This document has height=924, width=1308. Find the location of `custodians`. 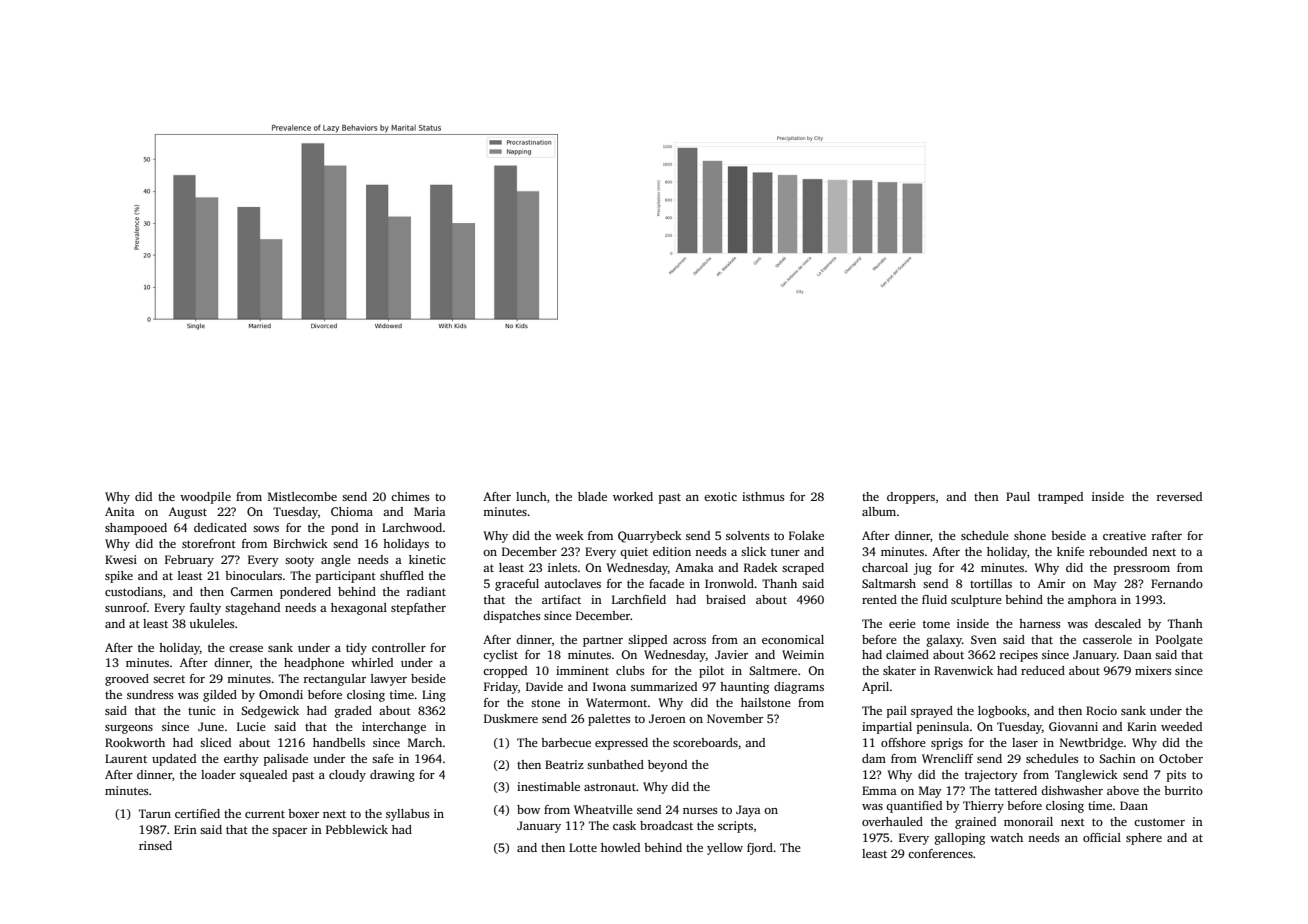

custodians is located at coordinates (133, 591).
